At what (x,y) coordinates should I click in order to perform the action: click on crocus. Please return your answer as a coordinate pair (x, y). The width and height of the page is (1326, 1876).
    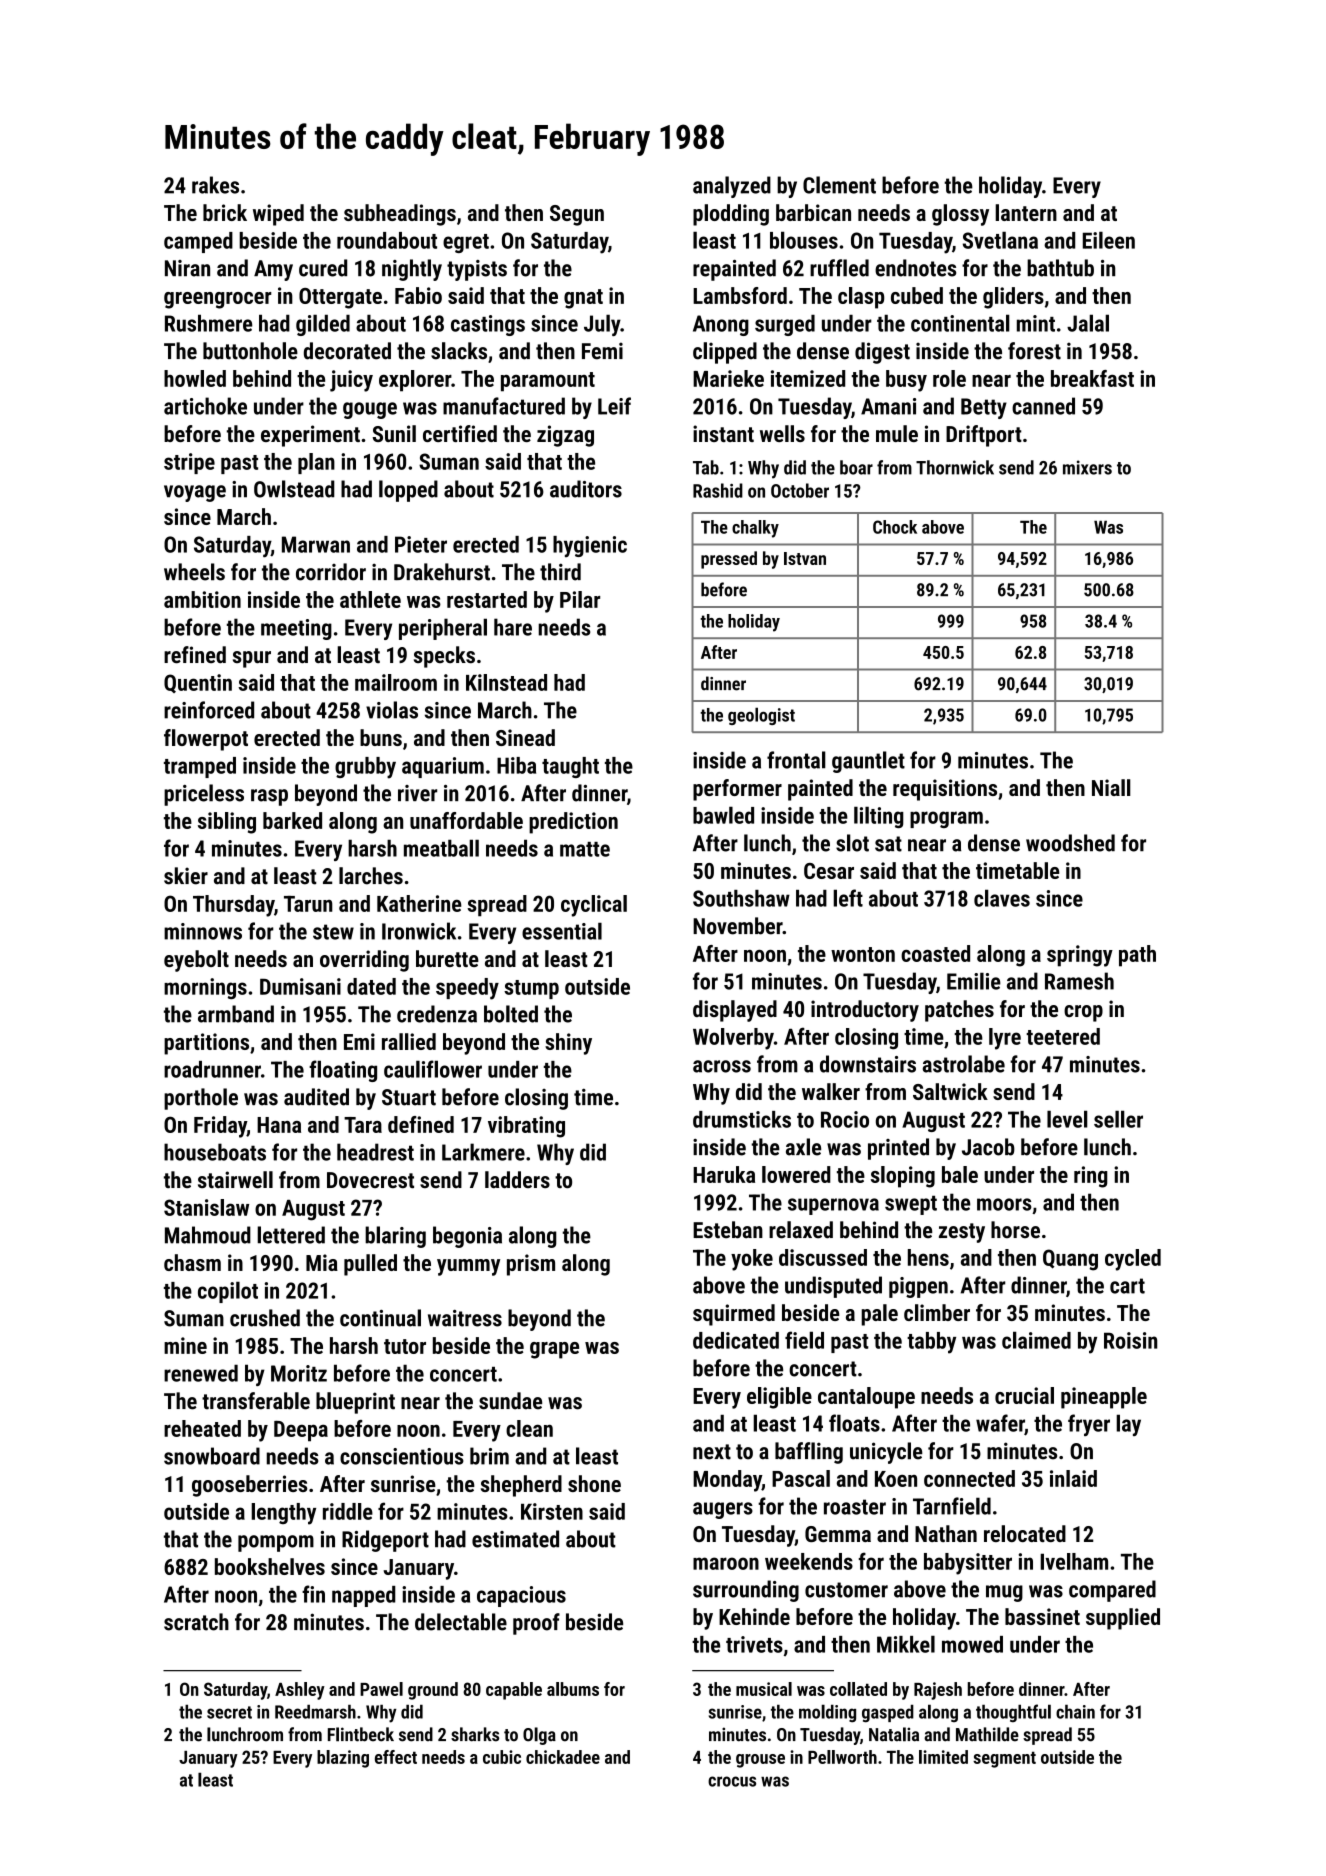
    Looking at the image, I should click on (732, 1781).
